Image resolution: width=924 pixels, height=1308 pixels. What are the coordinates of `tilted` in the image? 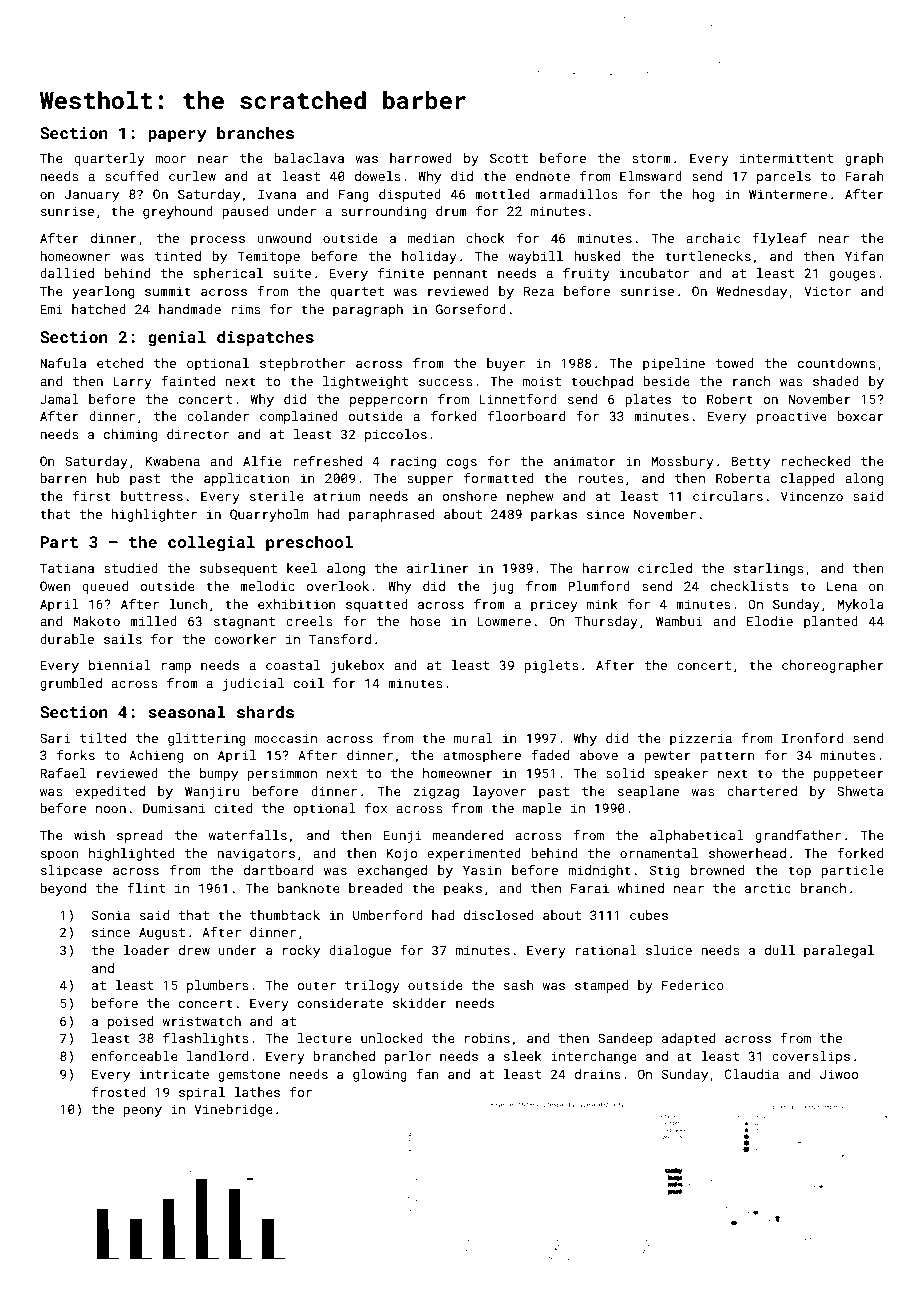 It's located at (103, 738).
